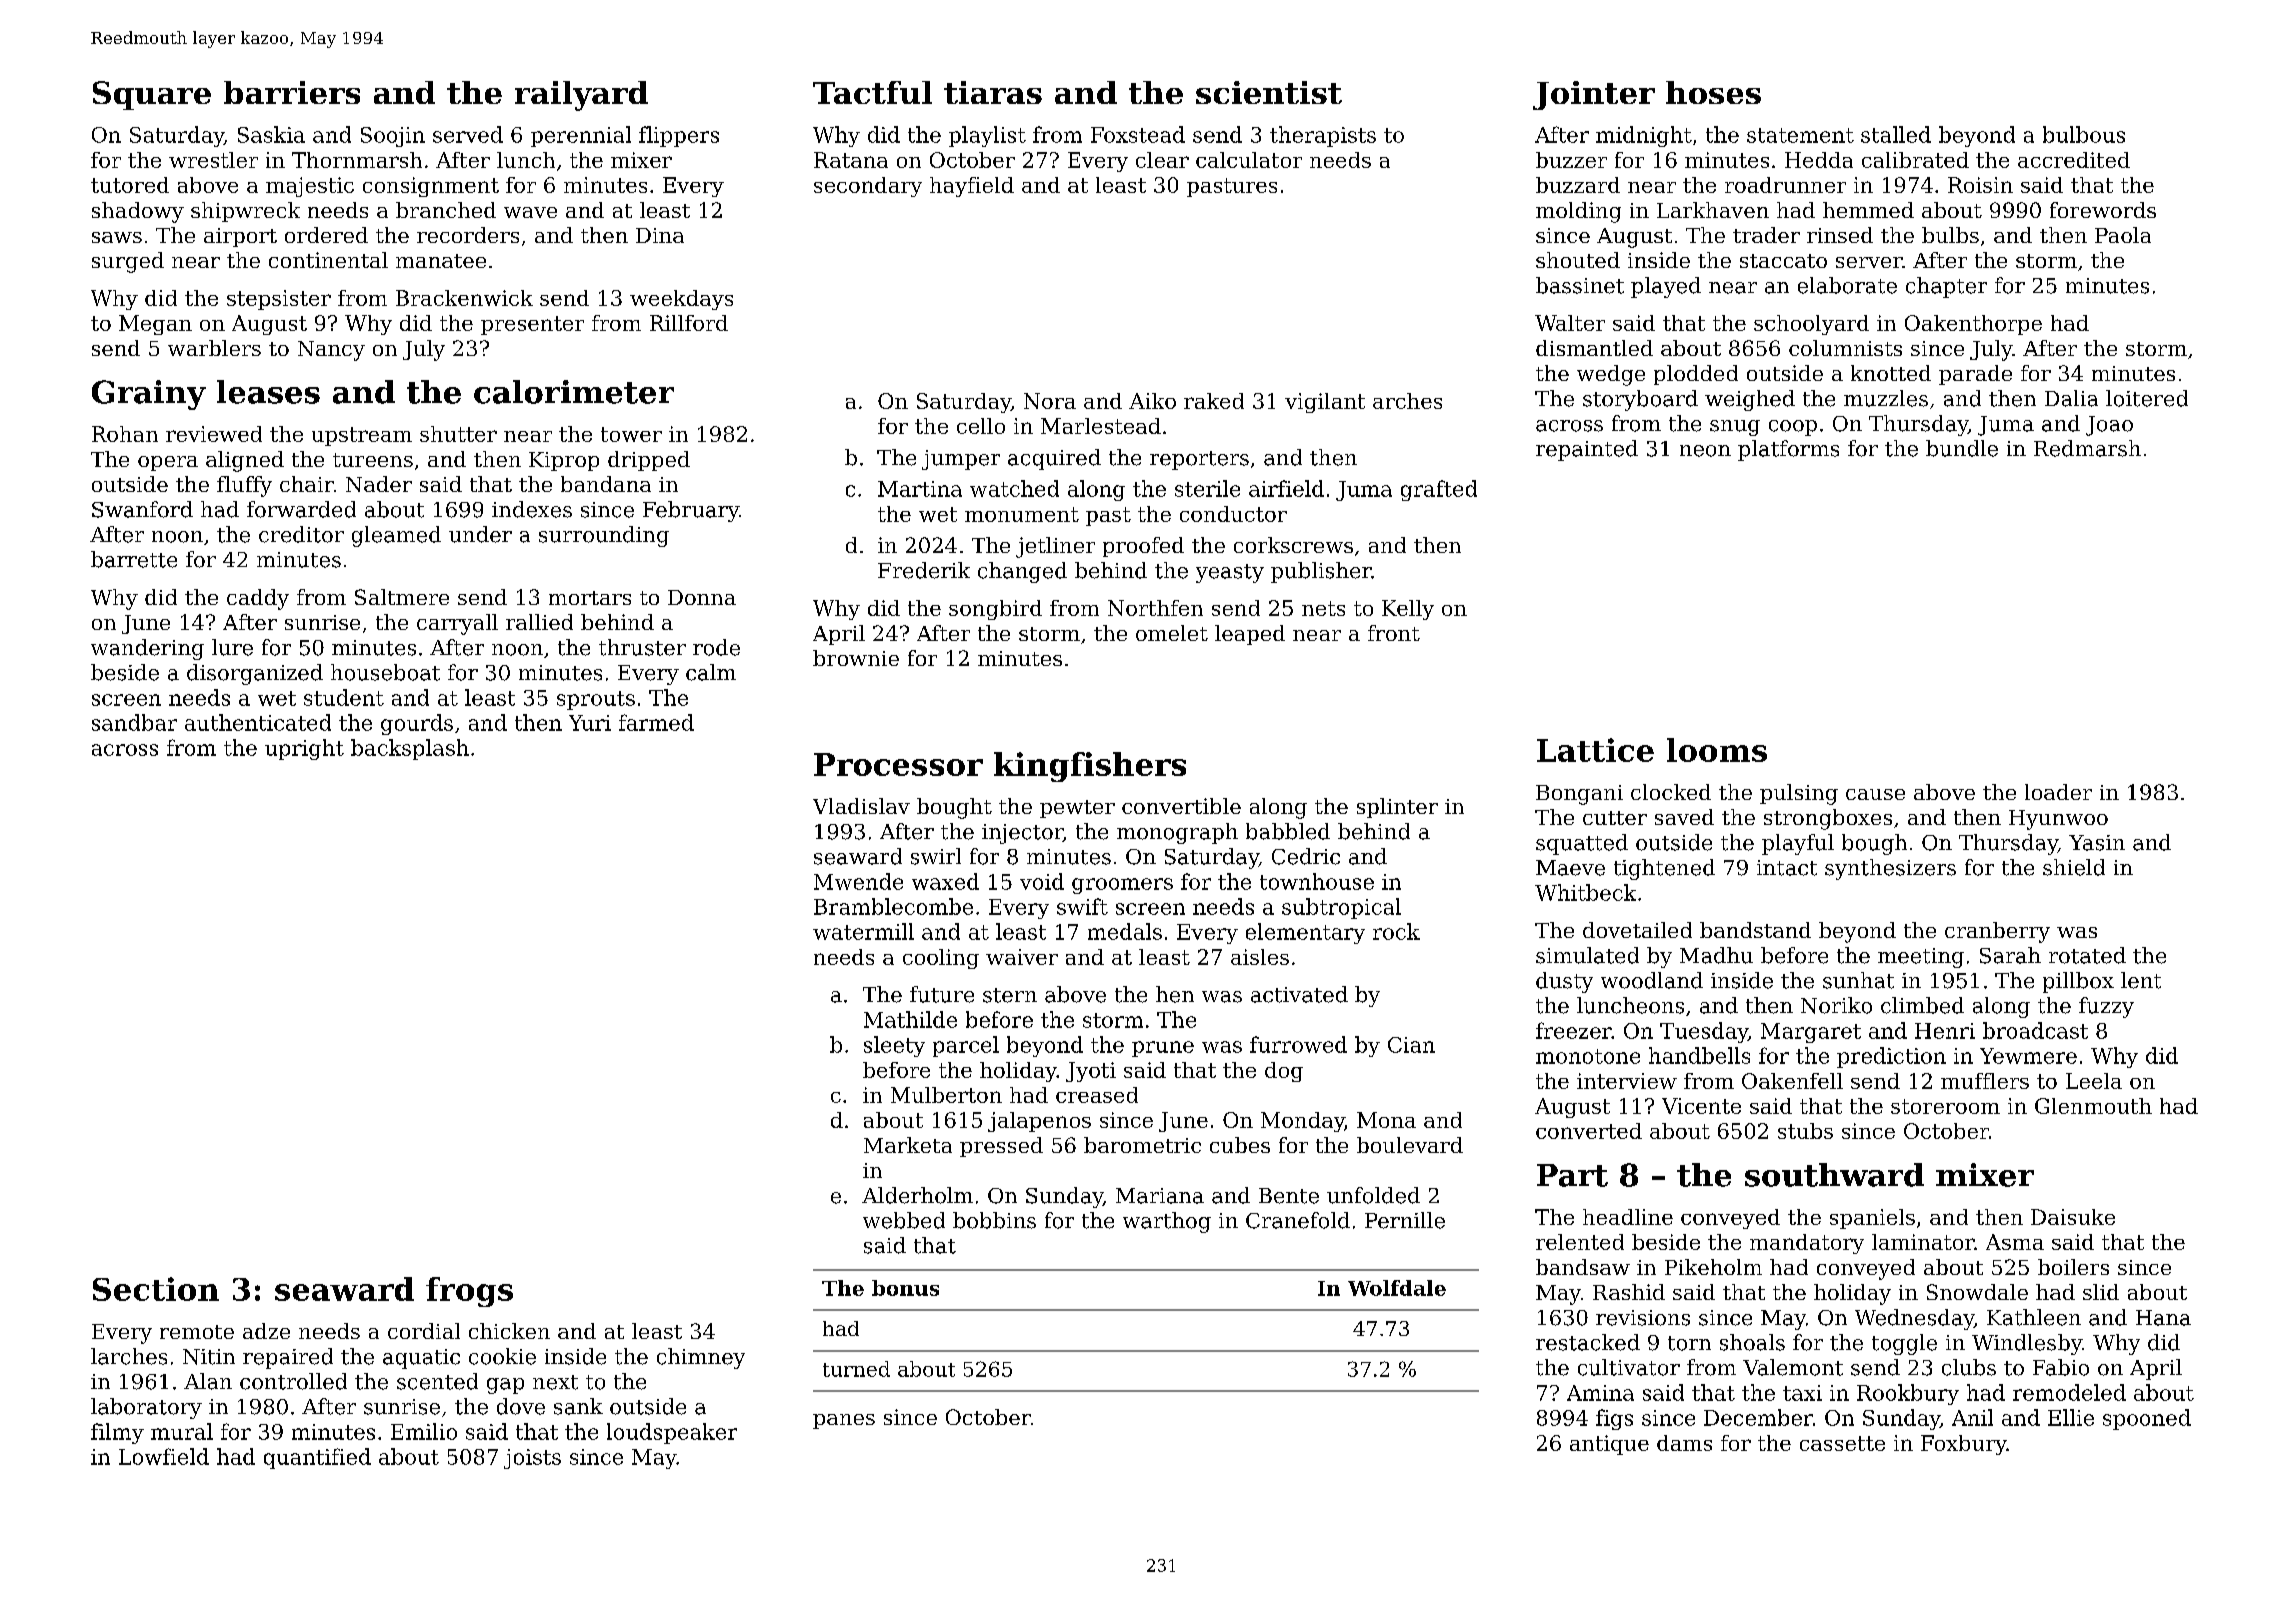  Describe the element at coordinates (2058, 792) in the screenshot. I see `loader` at that location.
